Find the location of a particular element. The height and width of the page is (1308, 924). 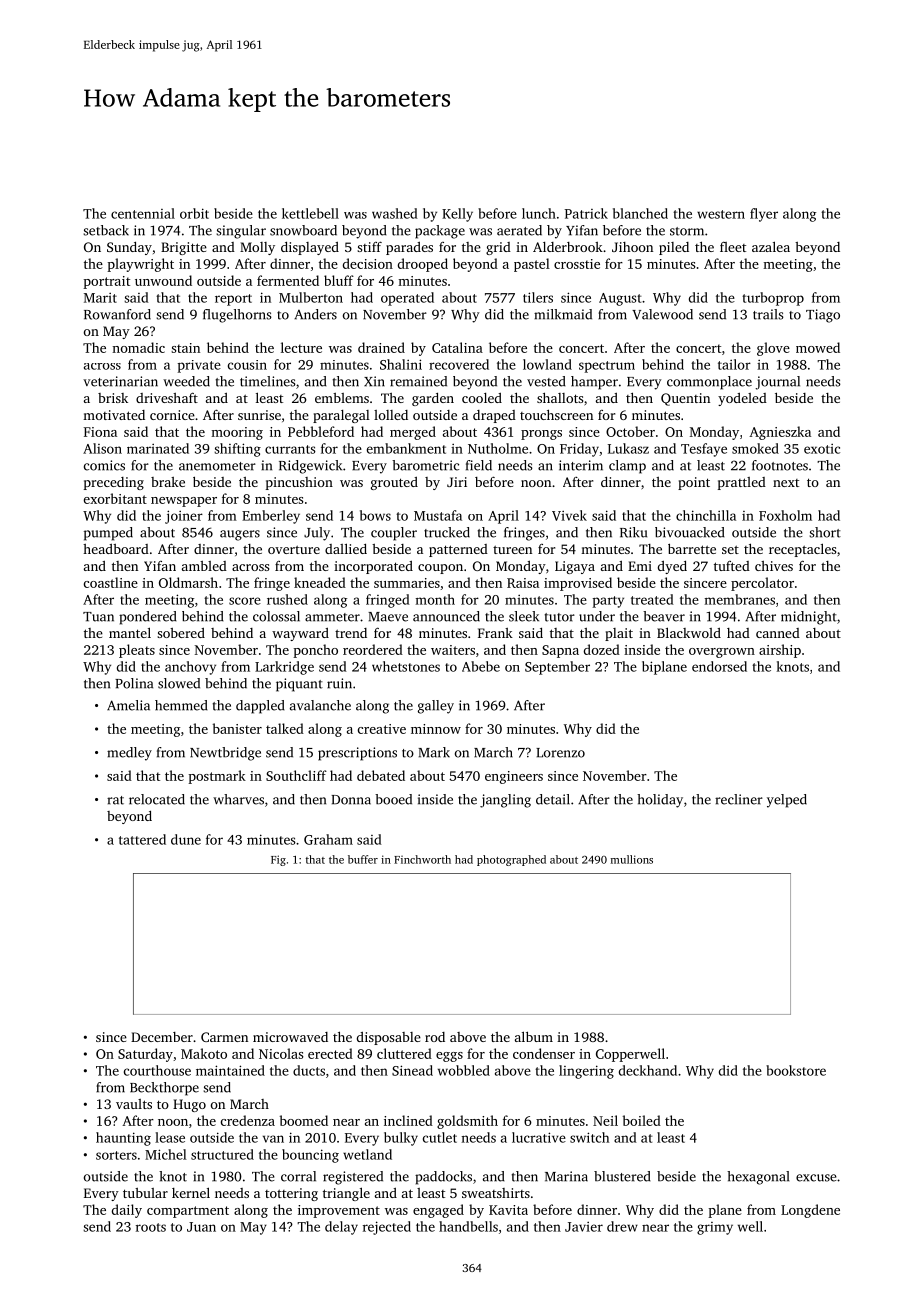

midnight is located at coordinates (809, 618).
